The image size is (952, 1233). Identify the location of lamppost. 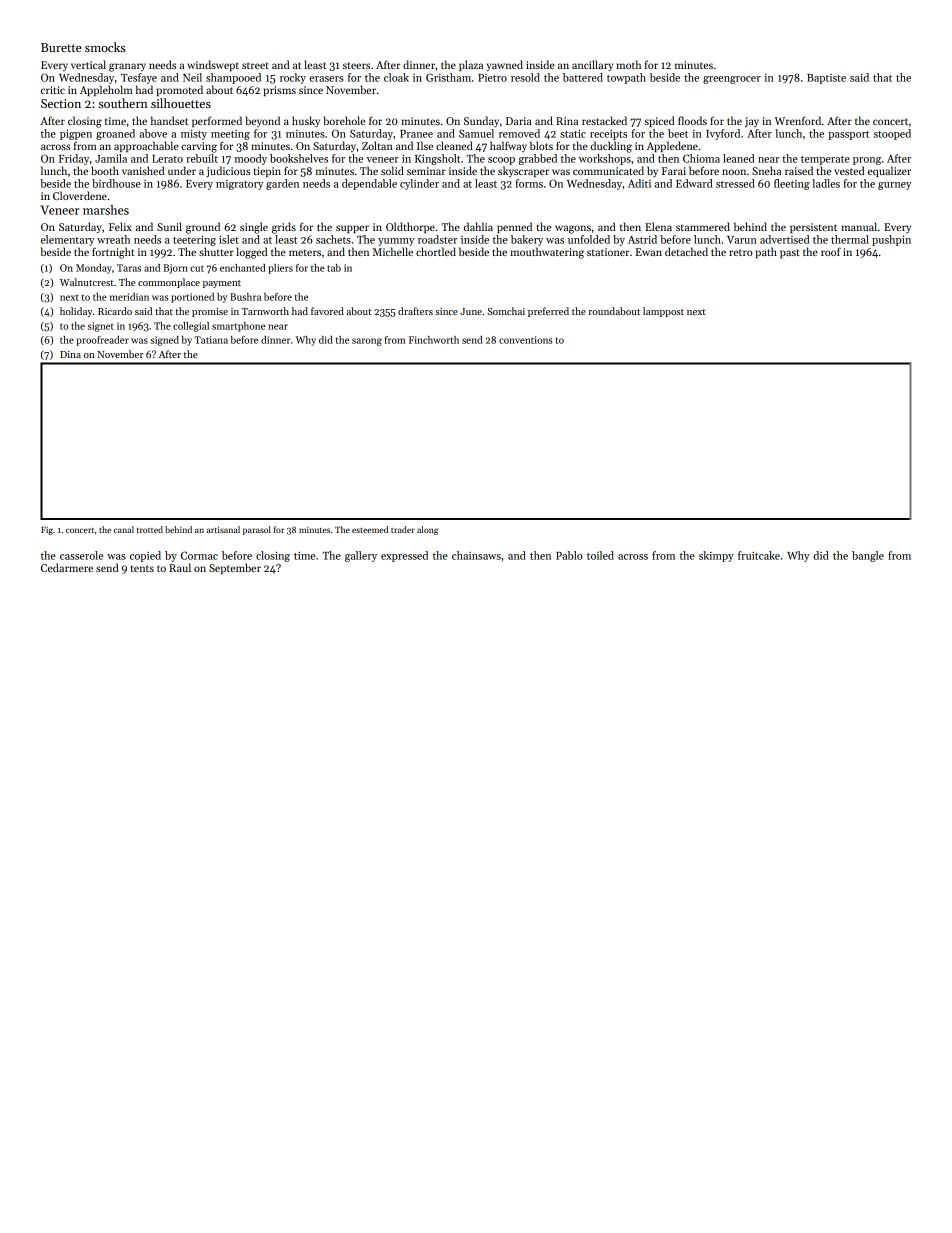
(663, 312).
